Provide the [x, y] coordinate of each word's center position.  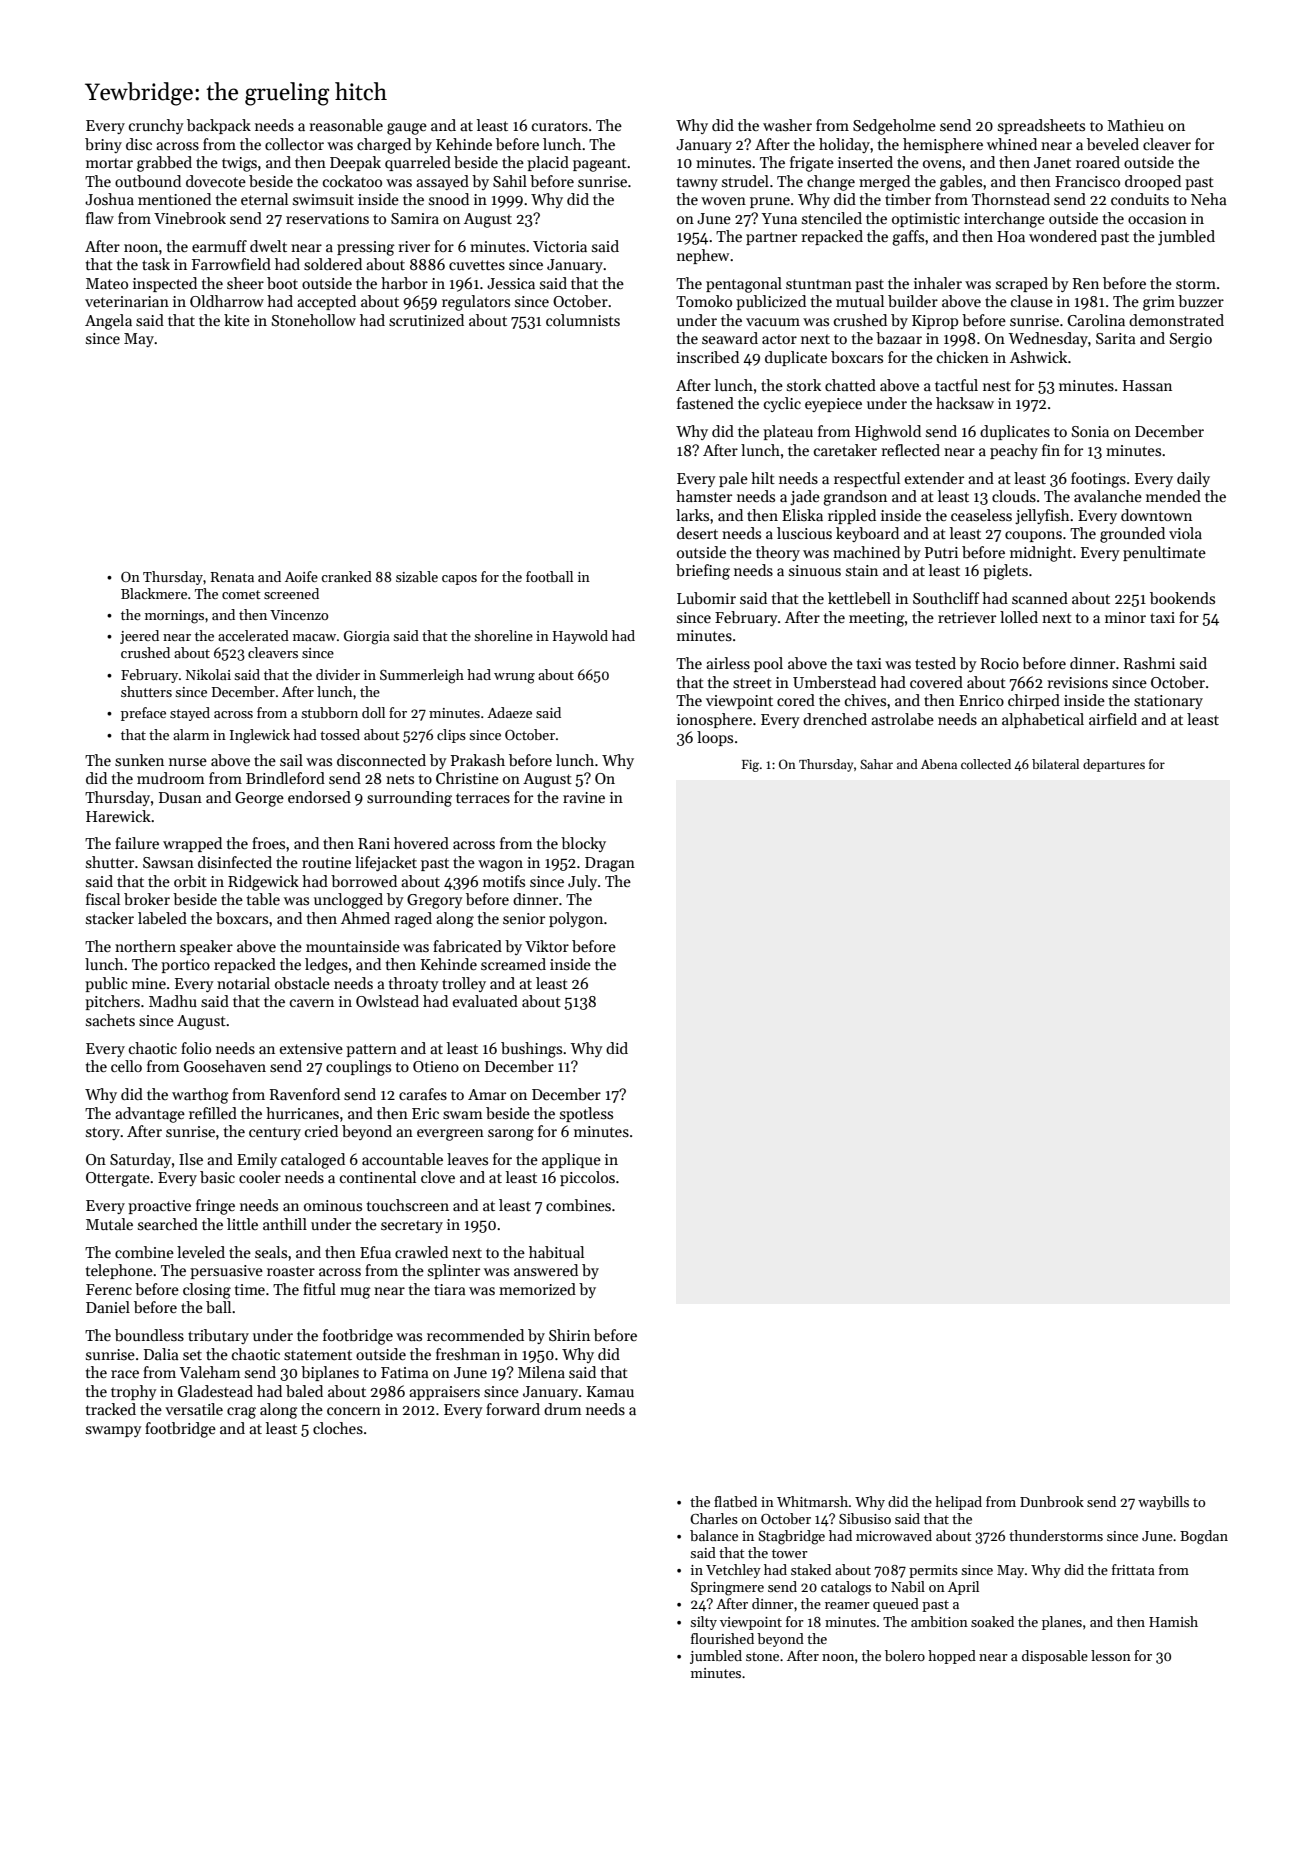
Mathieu [1135, 125]
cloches [338, 1428]
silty [703, 1623]
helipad [958, 1503]
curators [560, 126]
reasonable [346, 125]
